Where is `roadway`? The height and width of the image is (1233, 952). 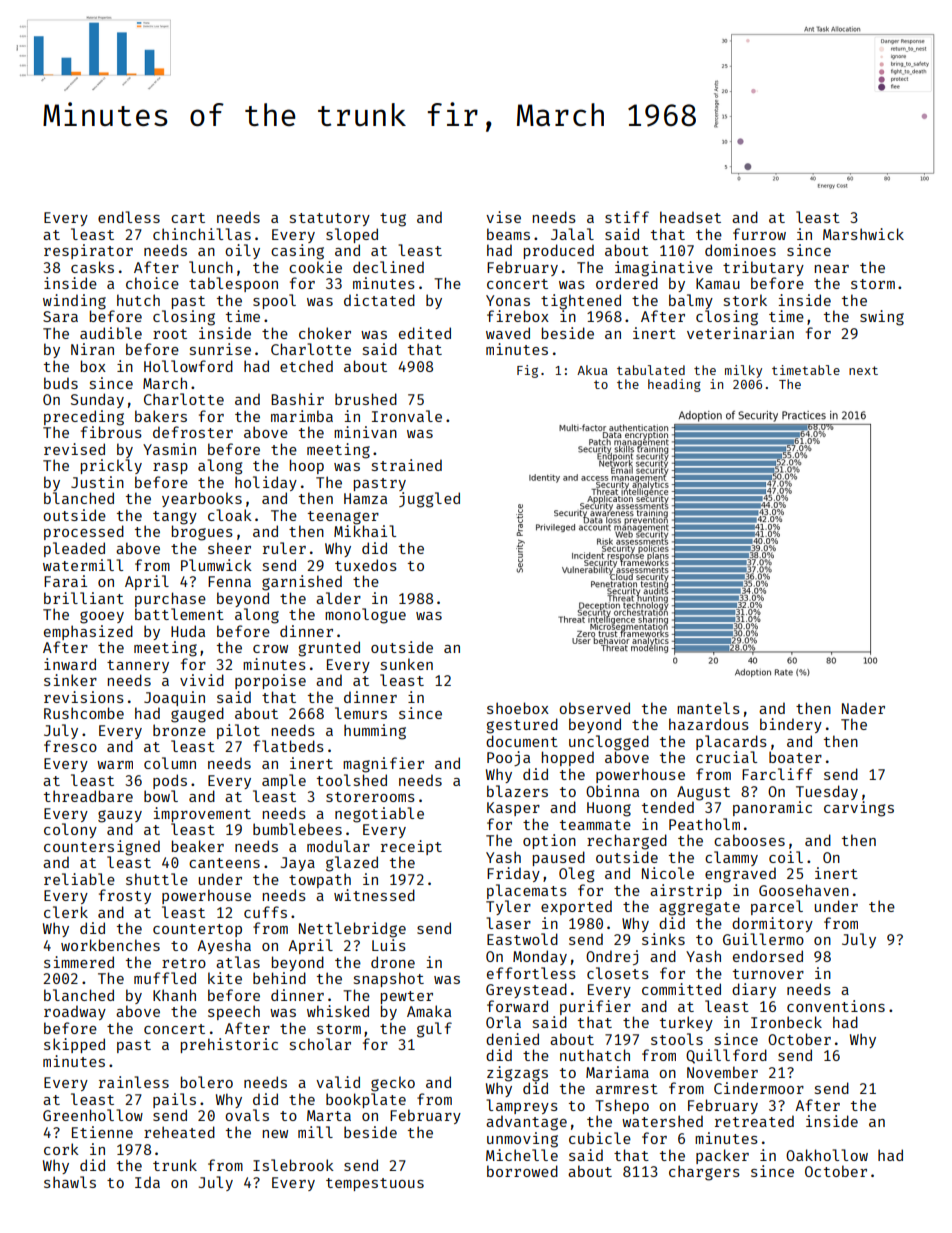
roadway is located at coordinates (75, 1012).
